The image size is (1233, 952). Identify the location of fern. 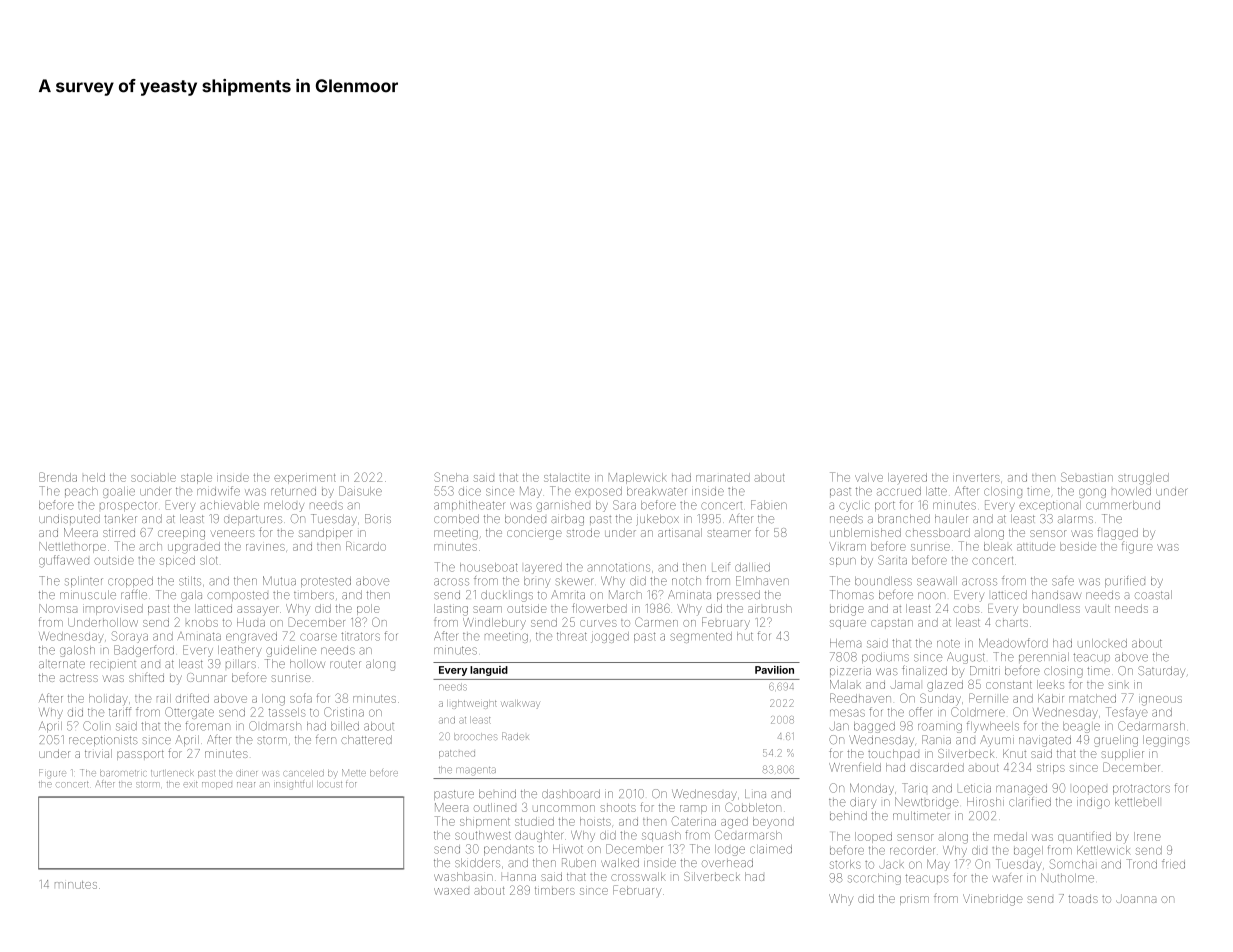
(326, 741).
